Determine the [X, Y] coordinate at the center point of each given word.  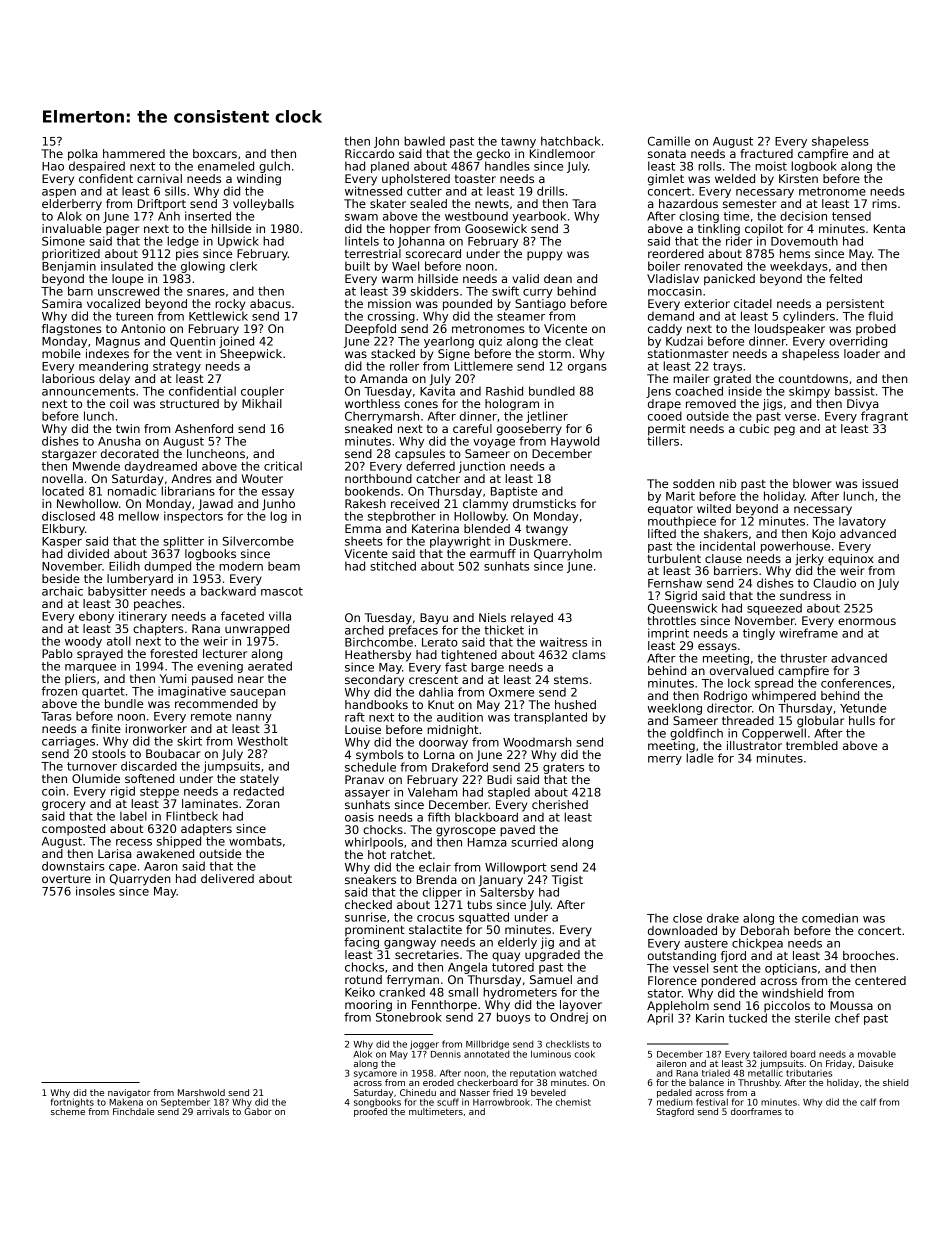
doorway [443, 743]
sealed [428, 203]
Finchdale [133, 1111]
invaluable [71, 228]
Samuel [551, 979]
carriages [68, 742]
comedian [830, 918]
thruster [803, 658]
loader [862, 353]
